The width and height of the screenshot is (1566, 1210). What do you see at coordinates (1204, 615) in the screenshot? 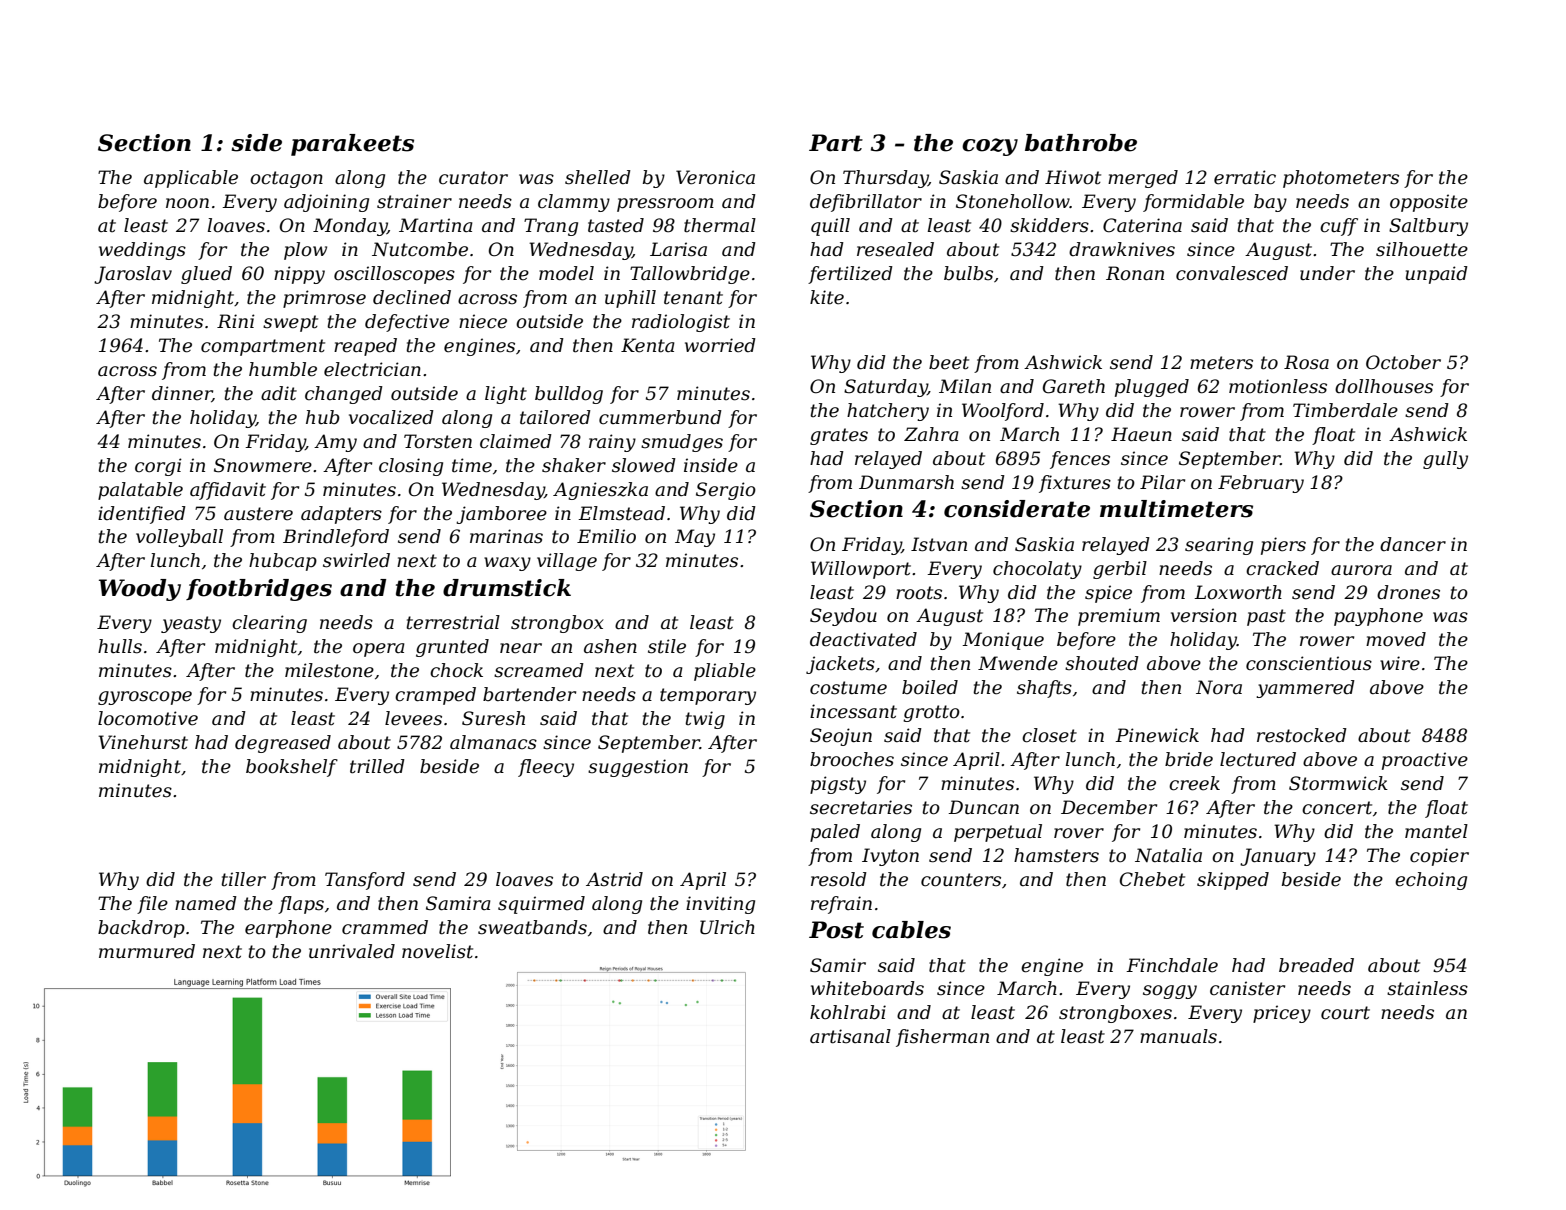
I see `version` at bounding box center [1204, 615].
